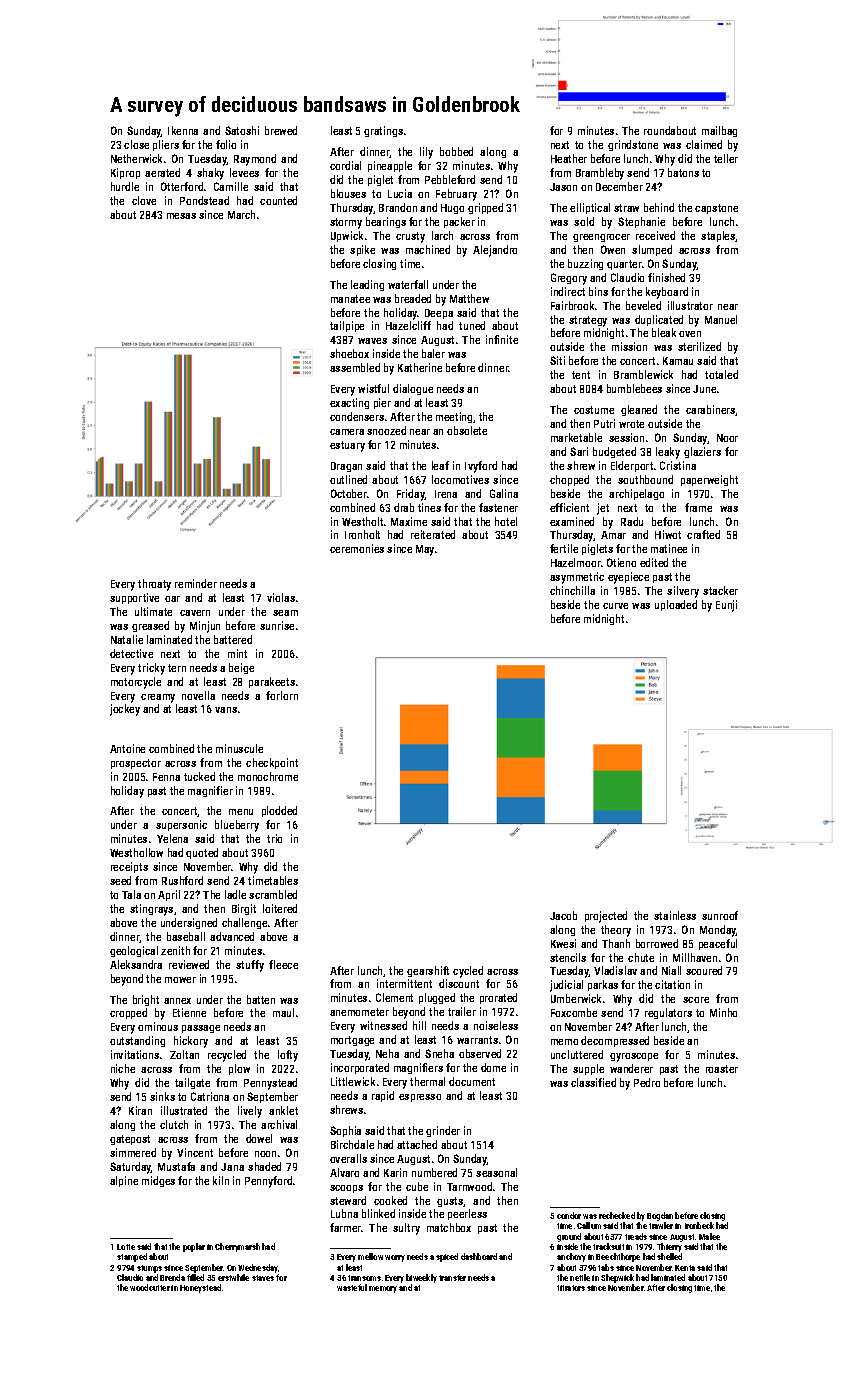 Image resolution: width=849 pixels, height=1400 pixels. What do you see at coordinates (467, 1214) in the screenshot?
I see `peerless` at bounding box center [467, 1214].
